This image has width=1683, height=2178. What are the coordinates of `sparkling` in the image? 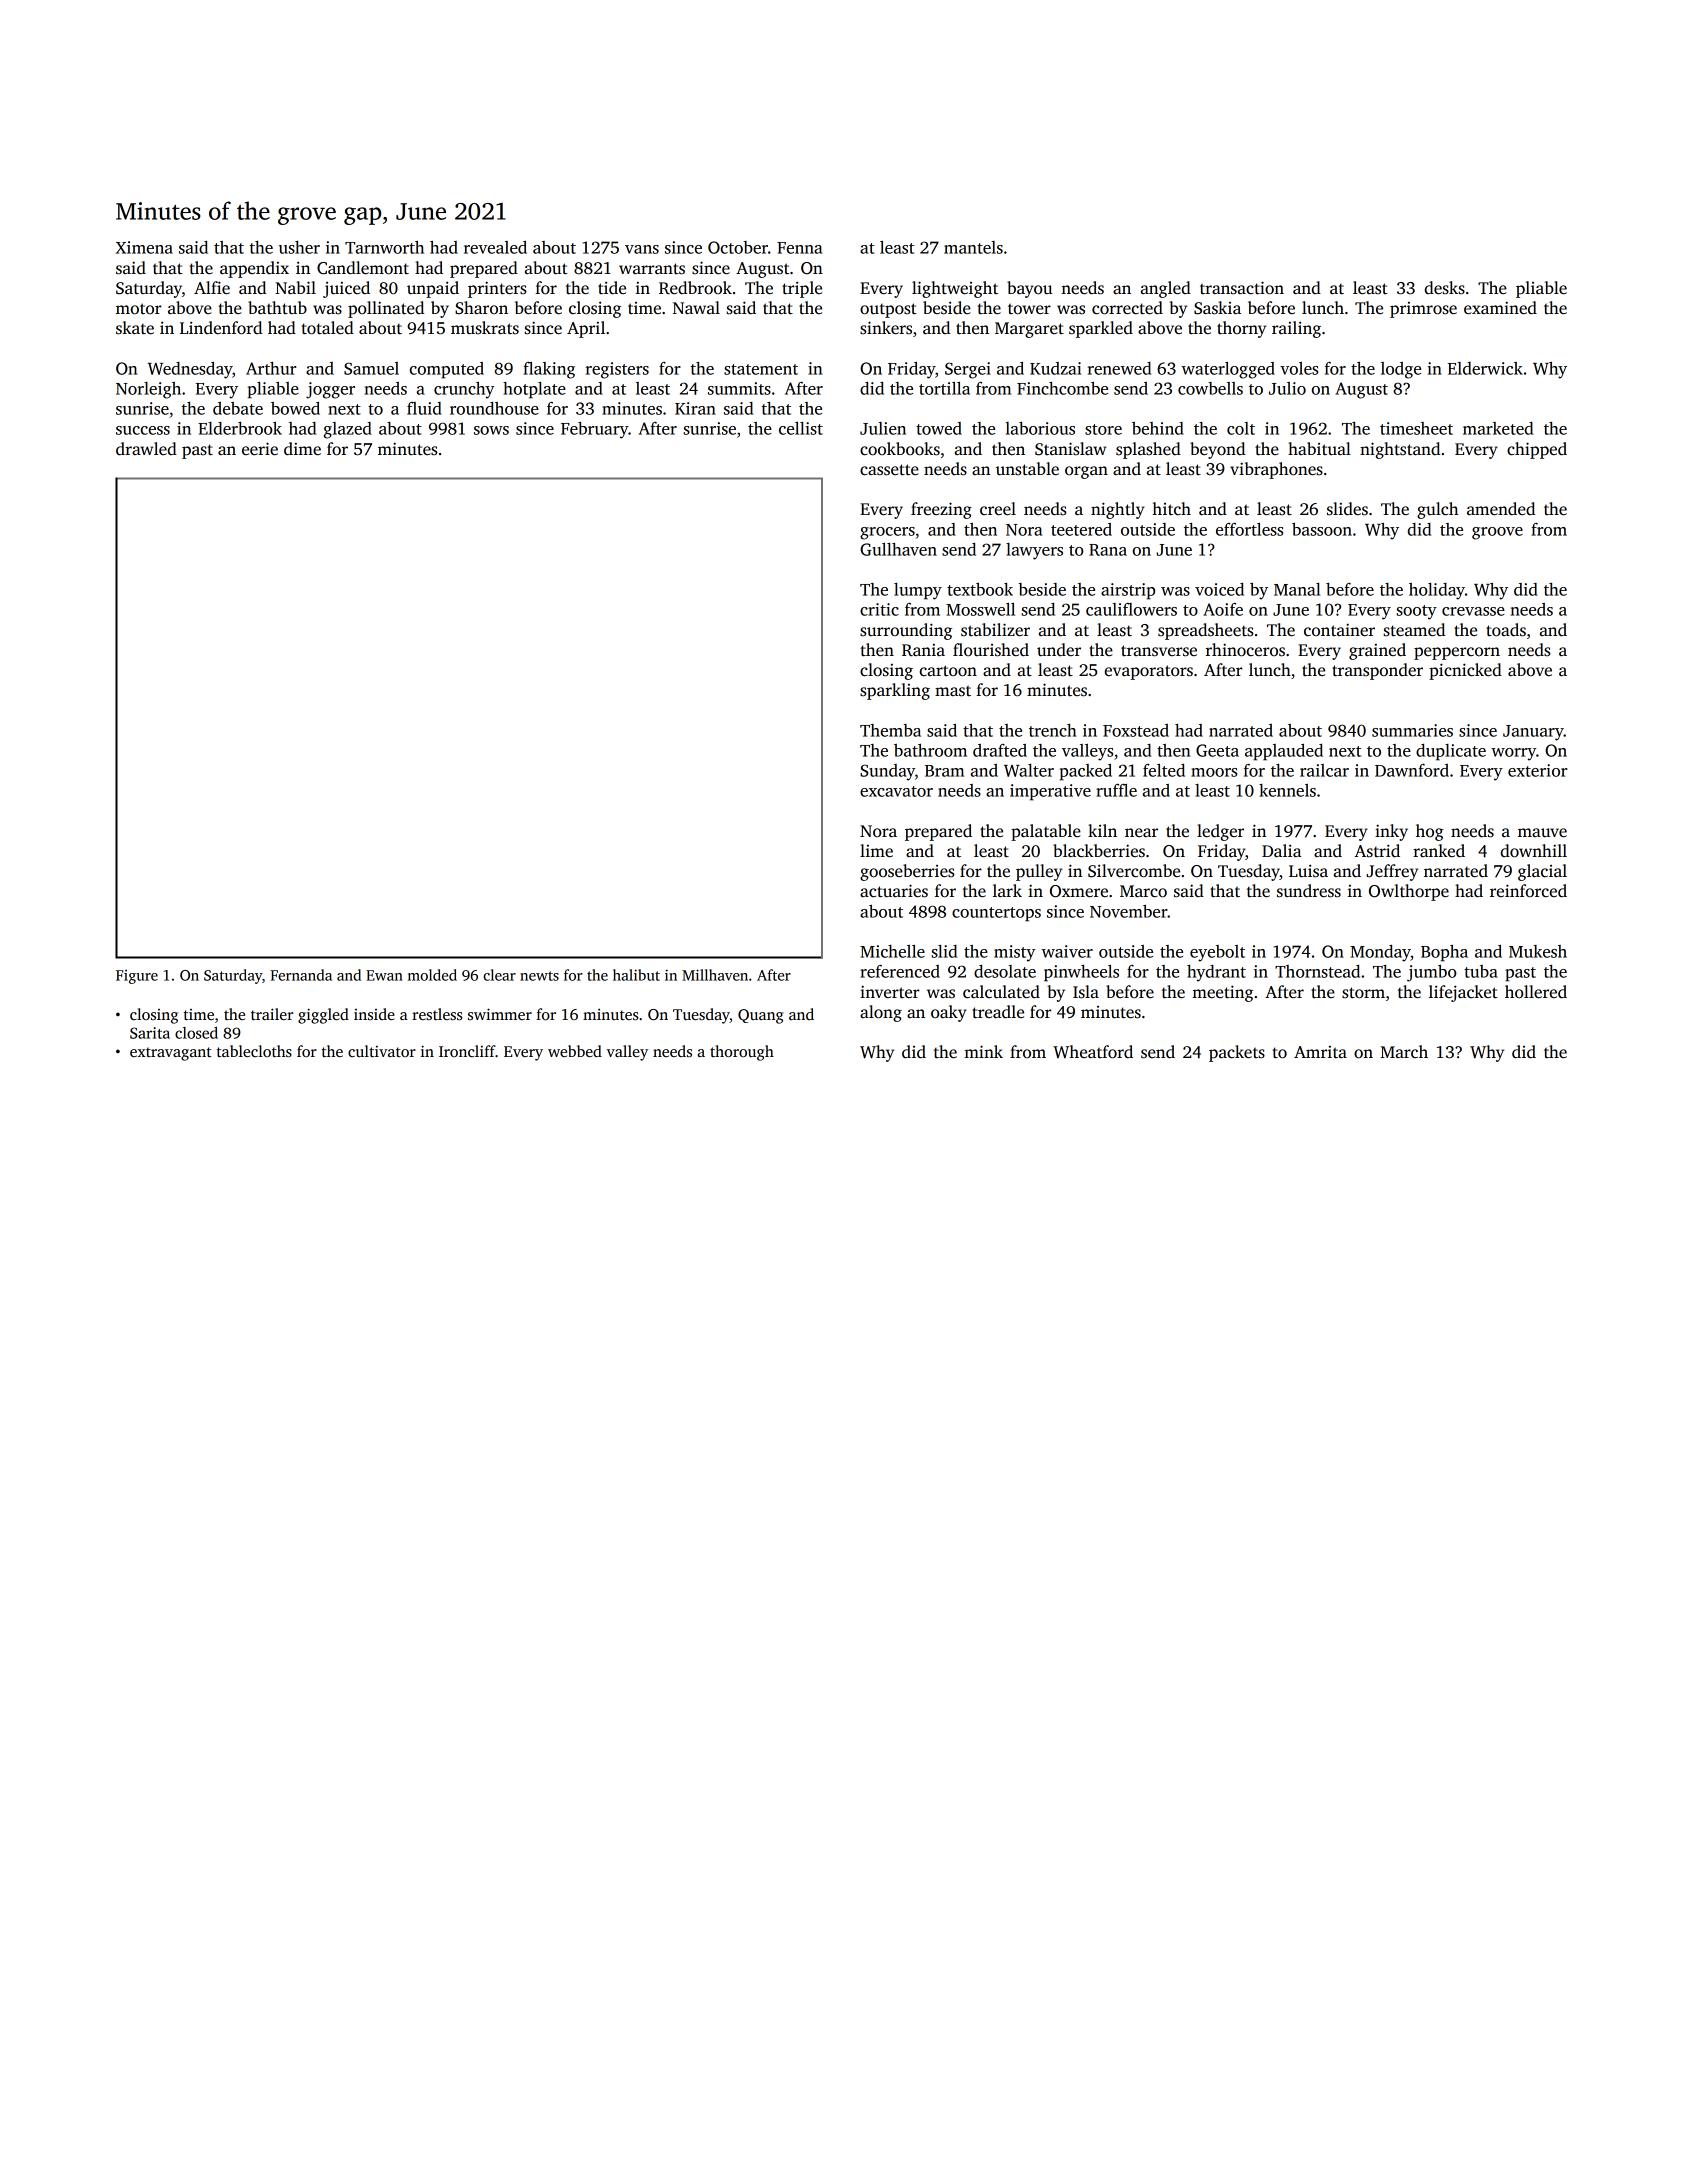 It's located at (895, 691).
